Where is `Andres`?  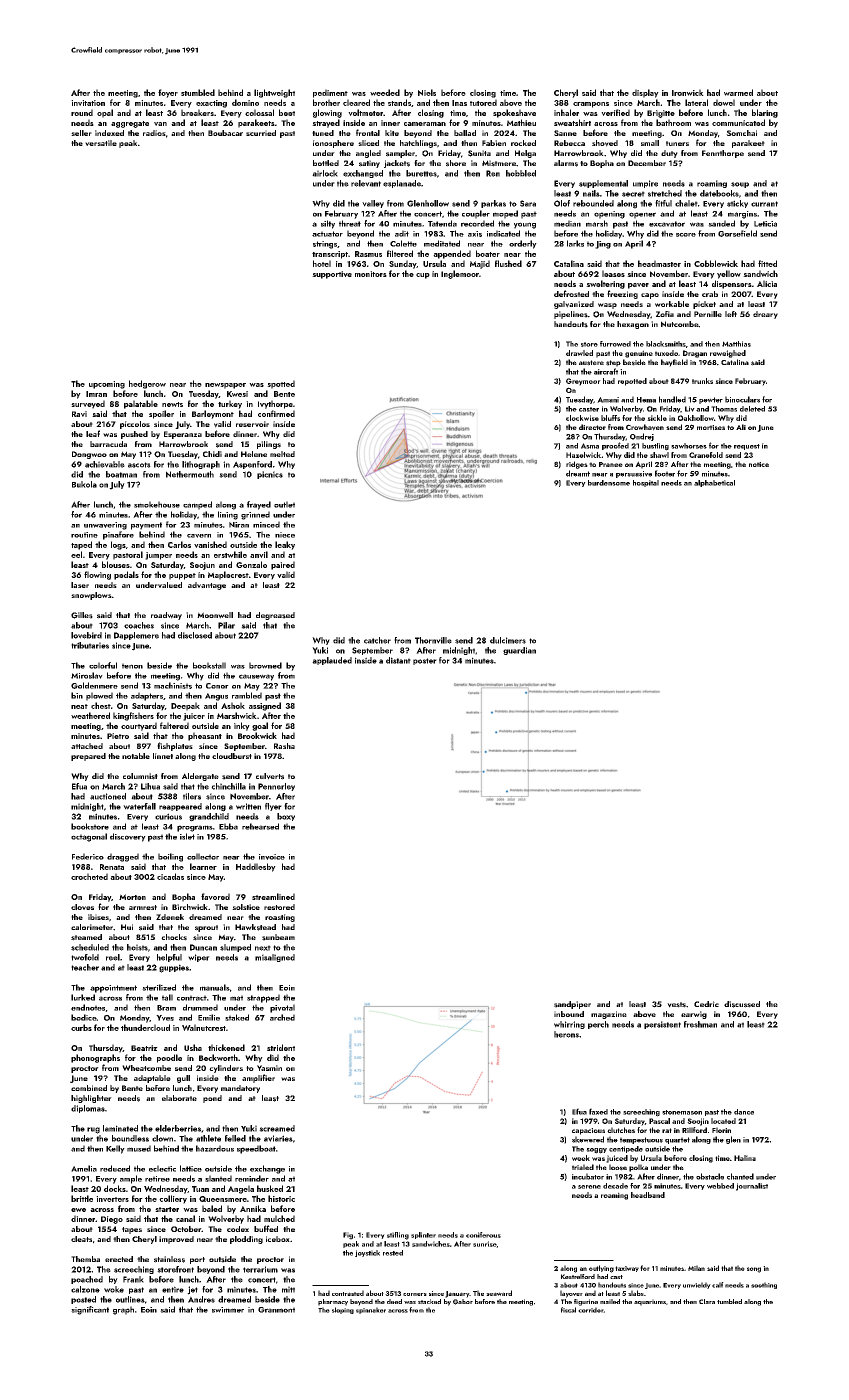
Andres is located at coordinates (201, 1299).
